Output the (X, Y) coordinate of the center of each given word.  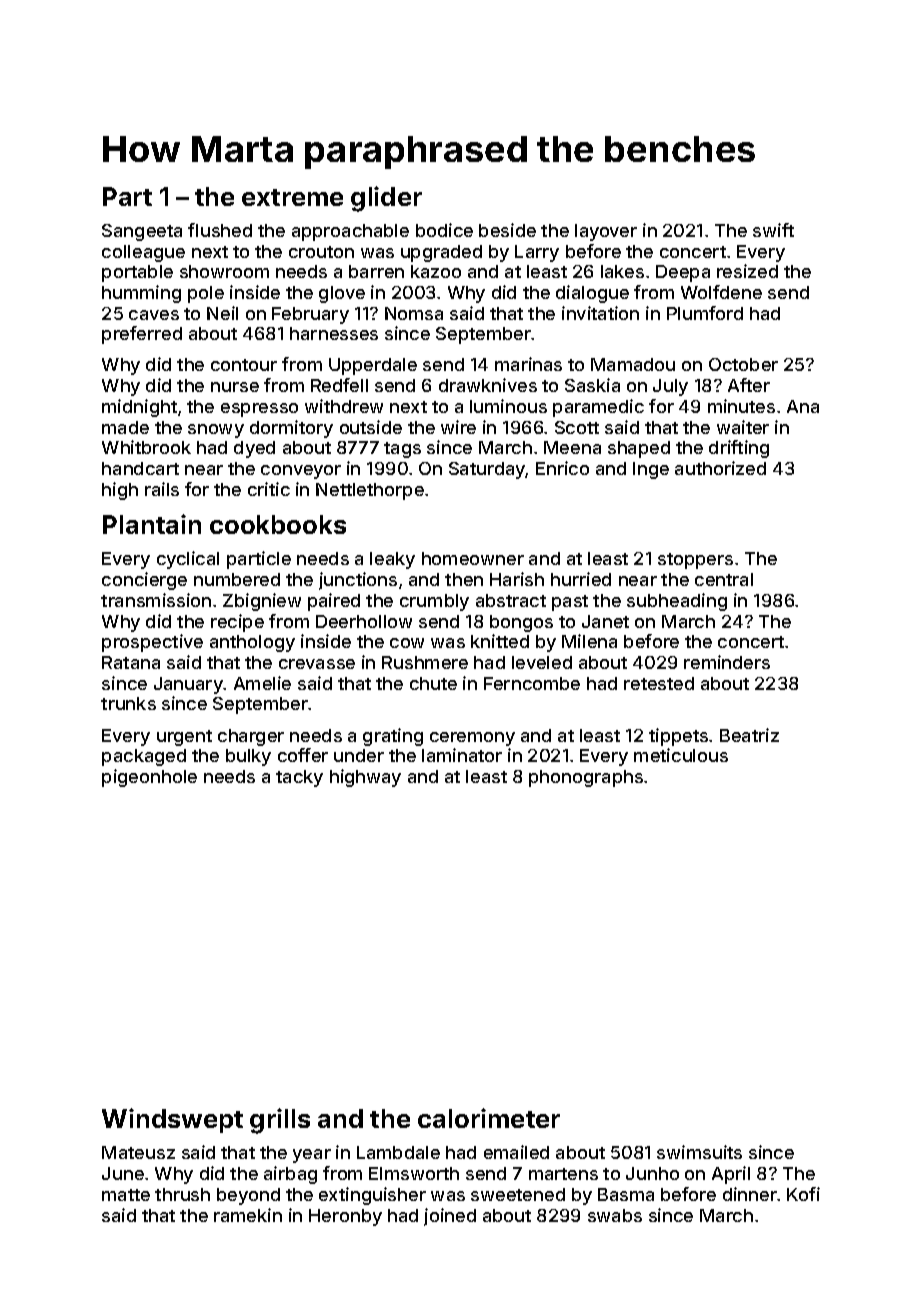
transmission (156, 600)
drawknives (488, 385)
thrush (182, 1194)
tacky (299, 778)
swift (773, 230)
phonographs (586, 778)
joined (450, 1217)
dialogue (592, 294)
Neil (222, 313)
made (125, 427)
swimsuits (699, 1152)
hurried (581, 579)
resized (747, 271)
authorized (720, 468)
